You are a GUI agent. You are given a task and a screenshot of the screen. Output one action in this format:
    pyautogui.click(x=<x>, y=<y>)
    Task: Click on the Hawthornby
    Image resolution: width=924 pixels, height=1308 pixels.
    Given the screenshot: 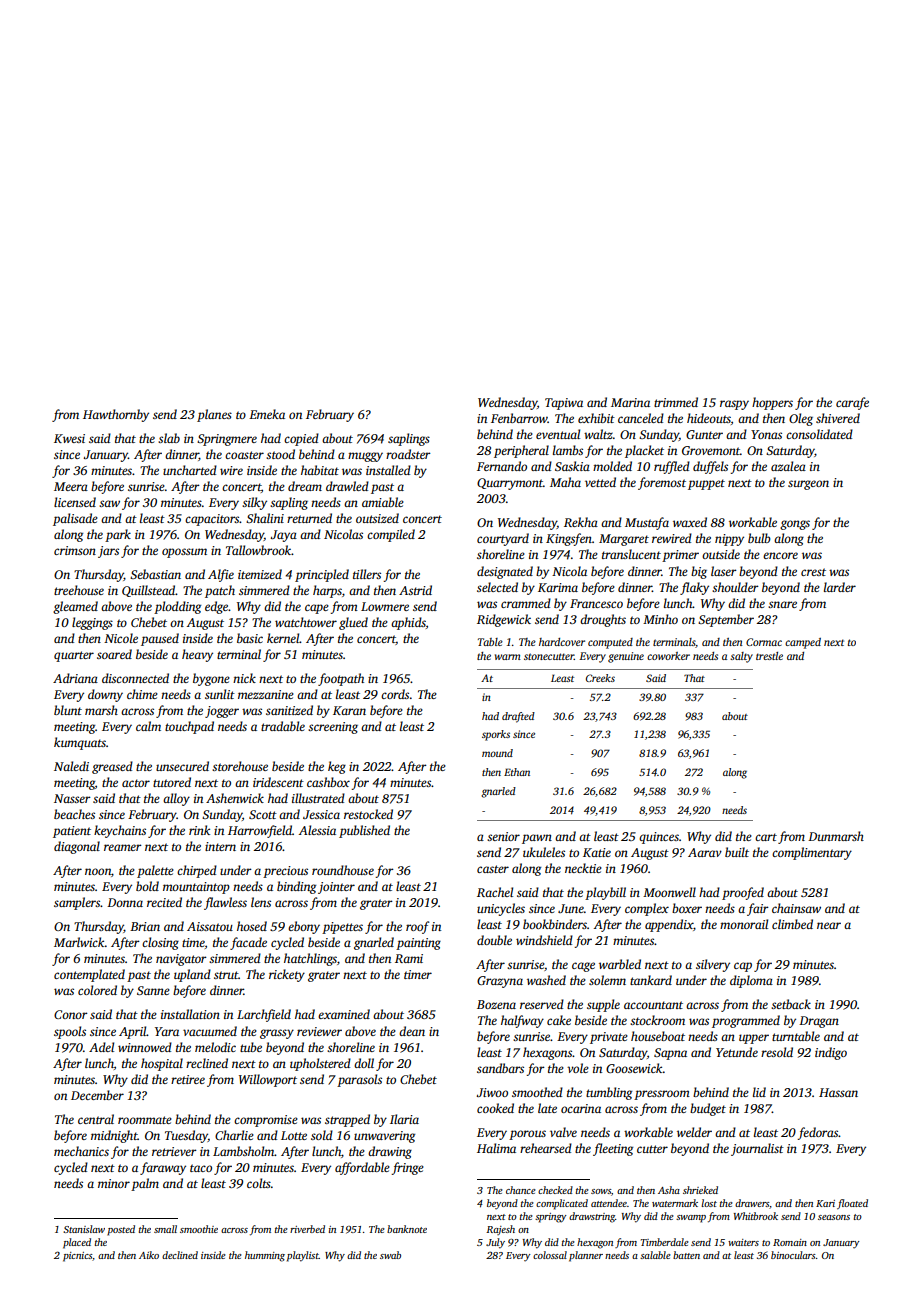 What is the action you would take?
    pyautogui.click(x=116, y=415)
